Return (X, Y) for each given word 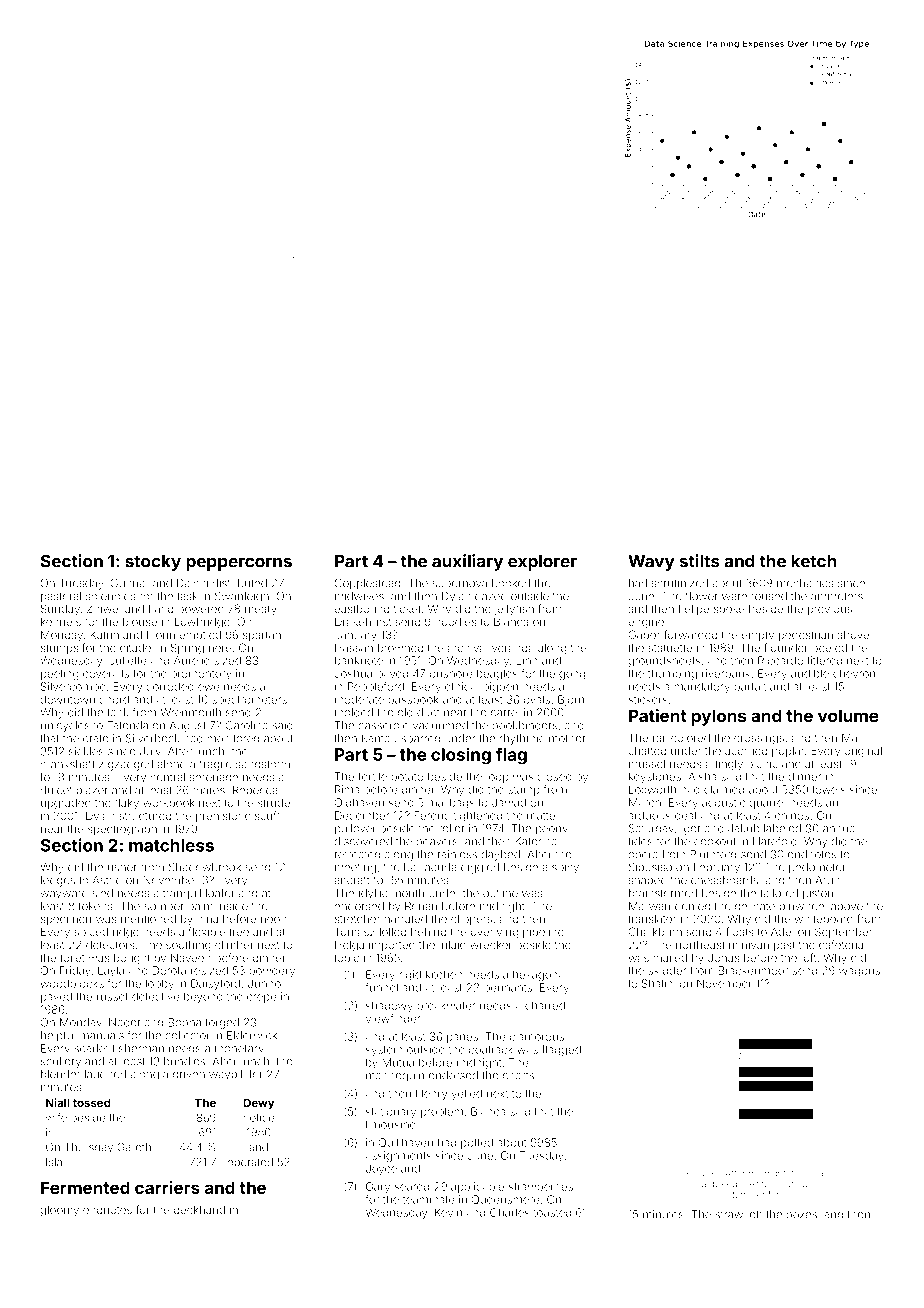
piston (818, 894)
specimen (66, 919)
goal (816, 1174)
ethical (461, 686)
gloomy (59, 1211)
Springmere (201, 649)
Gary (378, 1187)
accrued (746, 751)
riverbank (726, 673)
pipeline (543, 932)
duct (428, 712)
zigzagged (126, 765)
